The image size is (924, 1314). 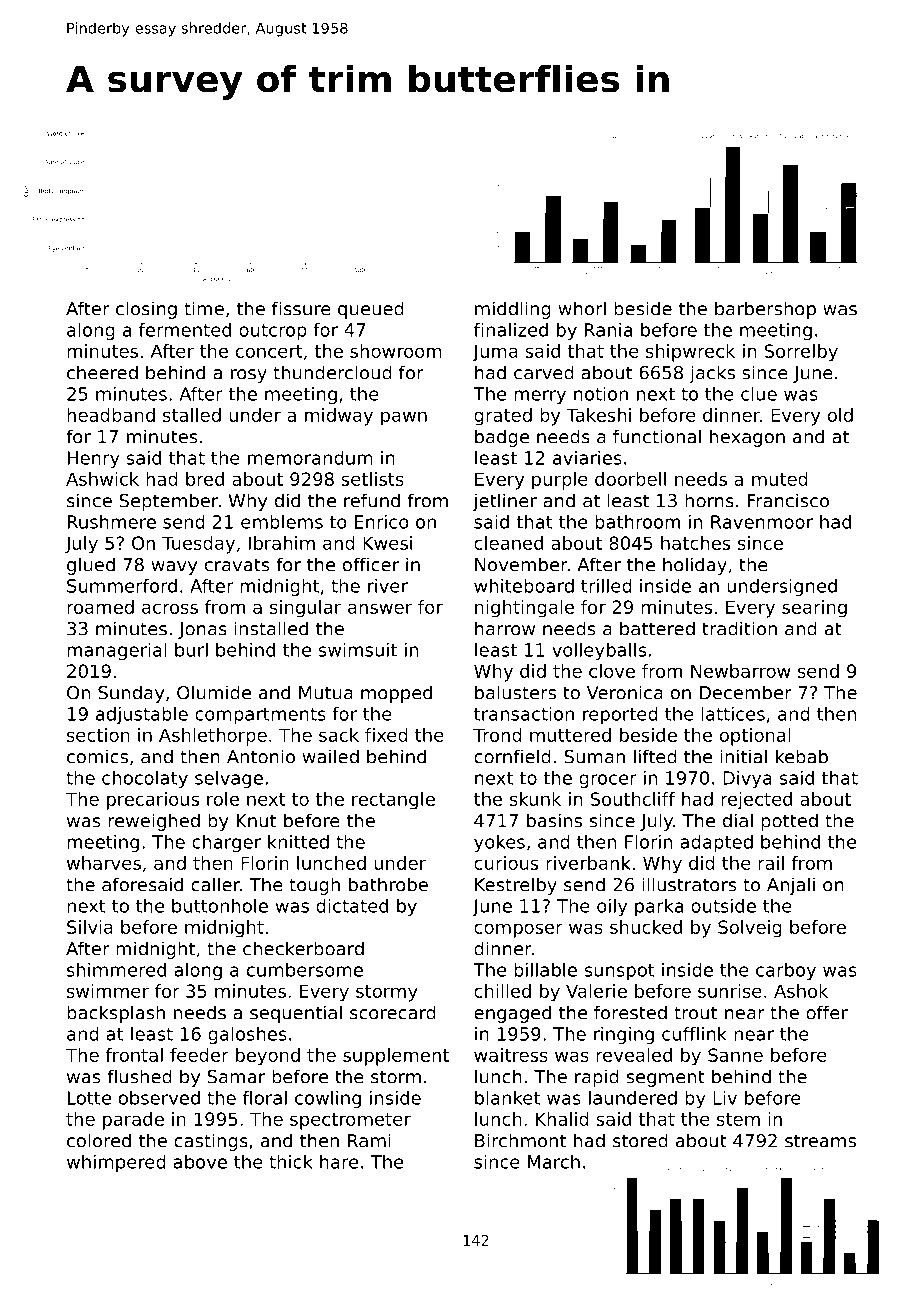 I want to click on bathrobe, so click(x=388, y=884).
